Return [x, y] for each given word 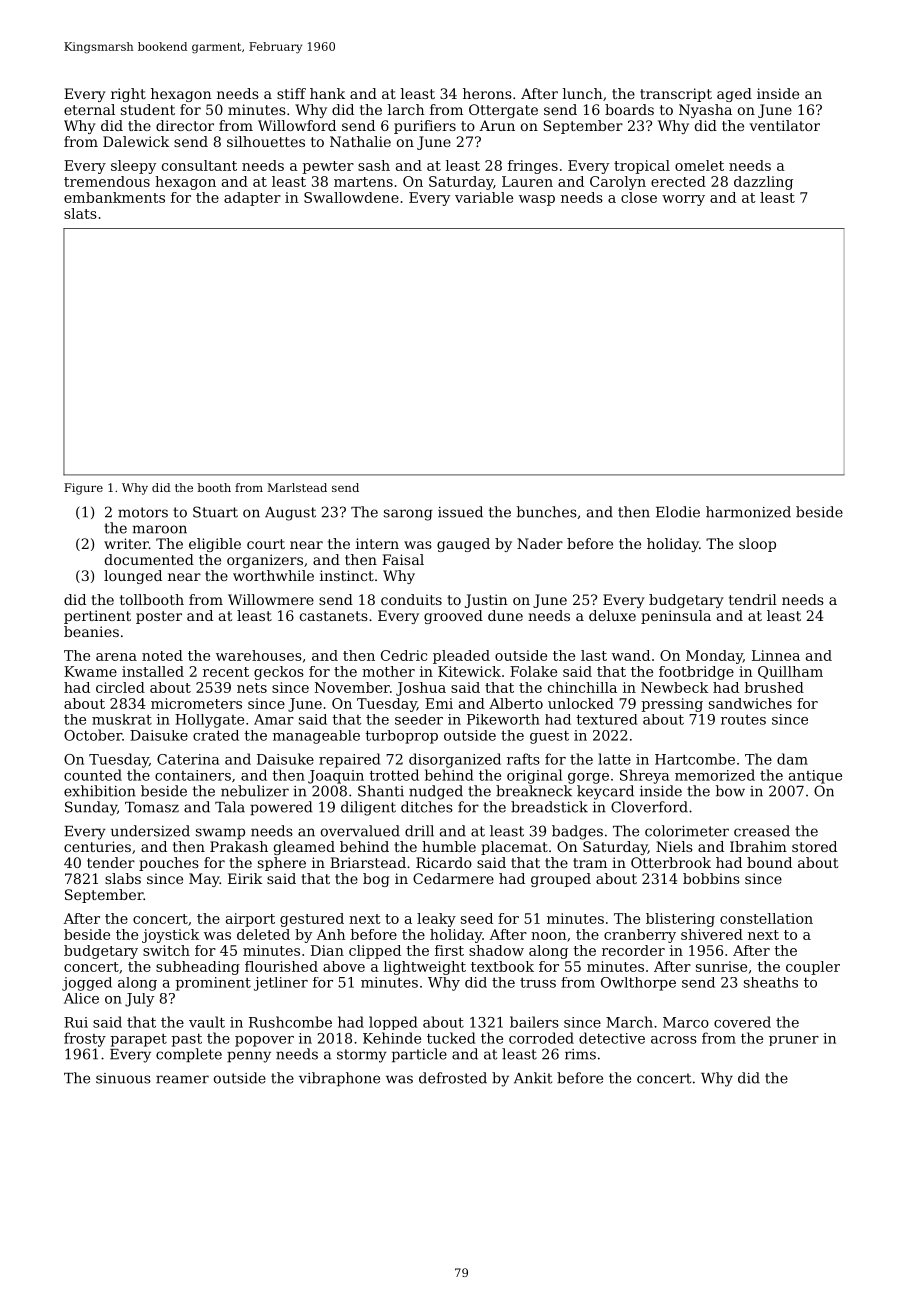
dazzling [763, 183]
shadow [496, 950]
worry [683, 200]
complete [189, 1055]
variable [484, 197]
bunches [547, 512]
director [185, 125]
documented [149, 559]
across [674, 1040]
